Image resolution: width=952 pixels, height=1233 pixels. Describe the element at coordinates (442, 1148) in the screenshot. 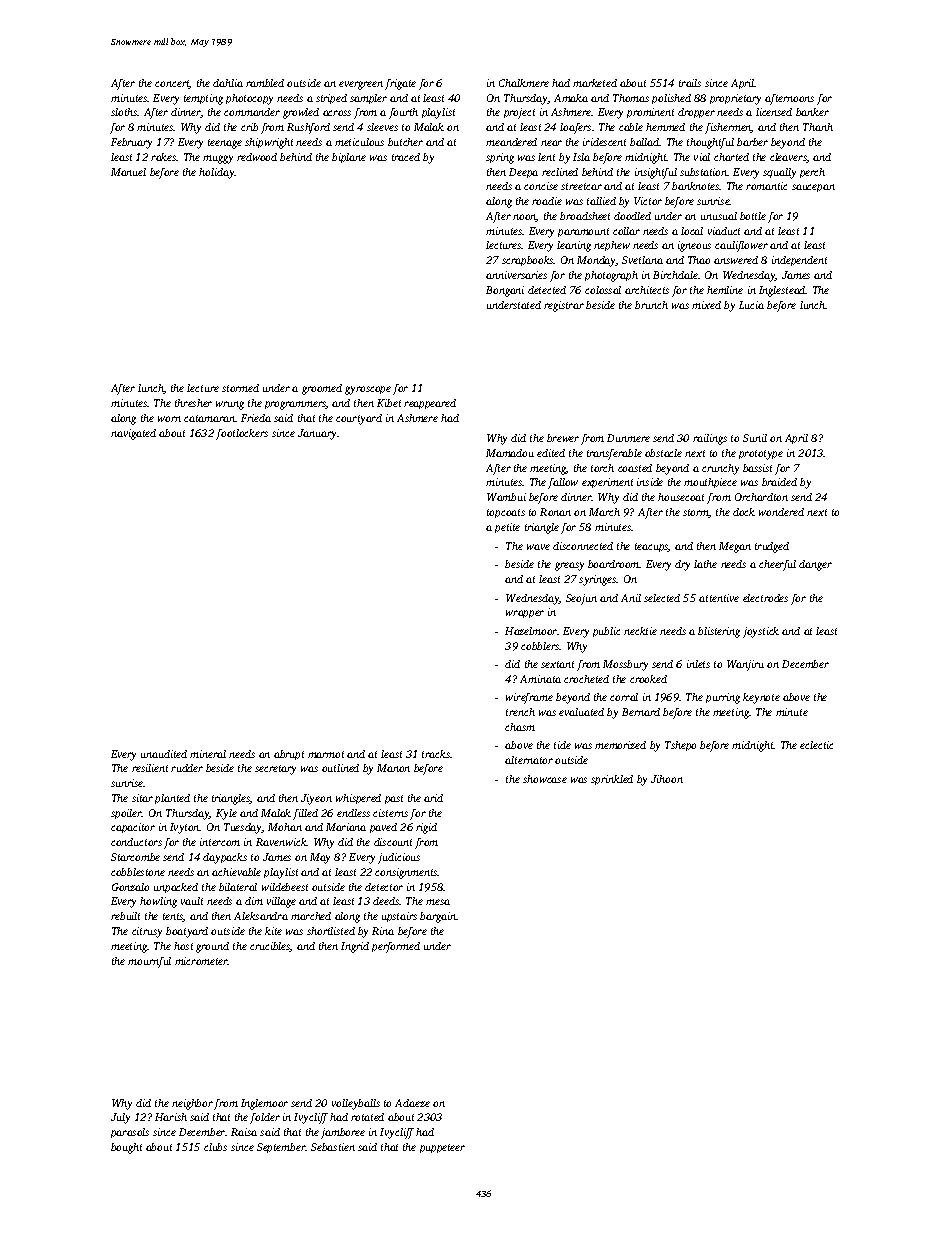

I see `puppeteer` at that location.
